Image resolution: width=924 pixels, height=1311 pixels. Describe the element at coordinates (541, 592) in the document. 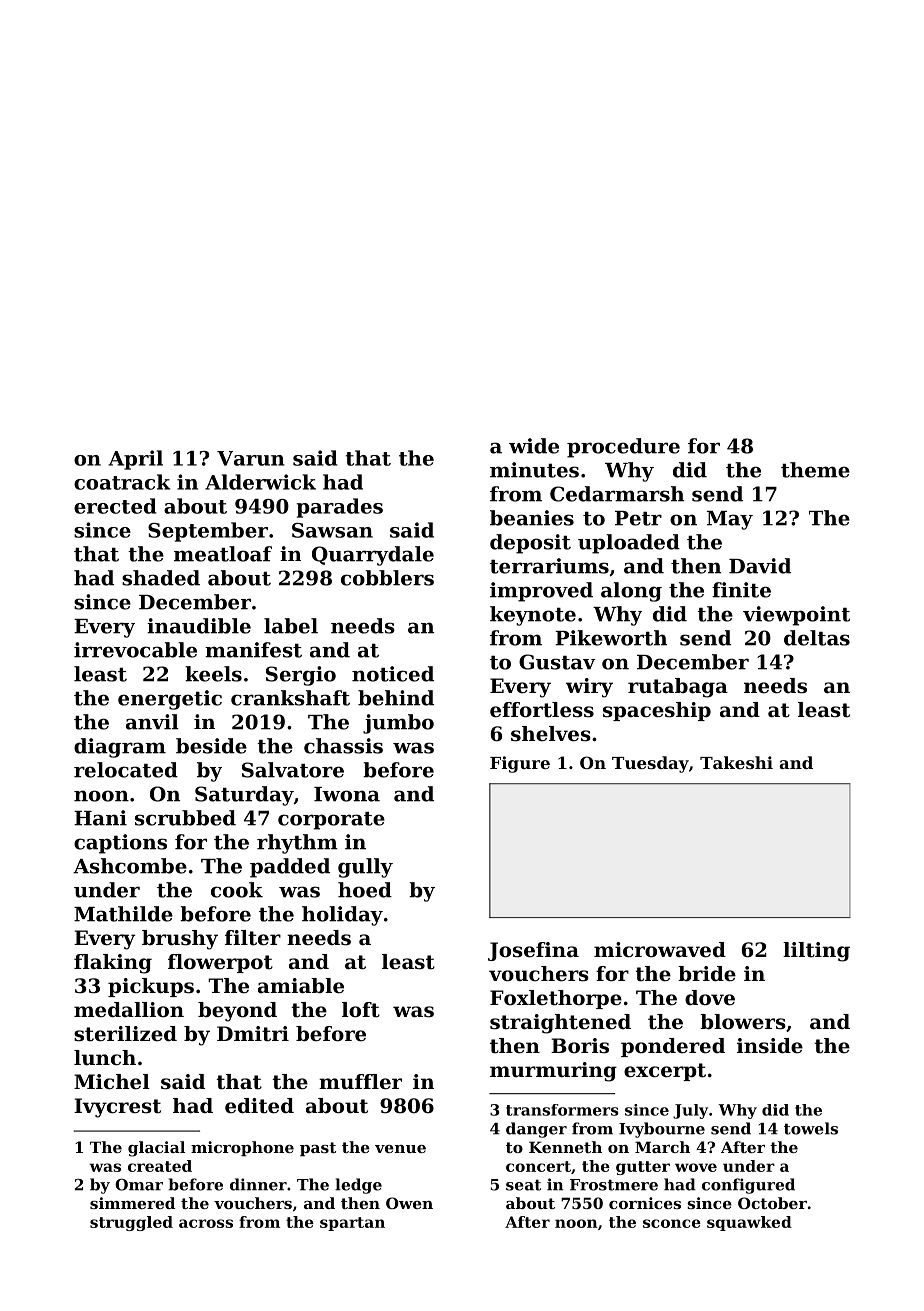

I see `improved` at that location.
